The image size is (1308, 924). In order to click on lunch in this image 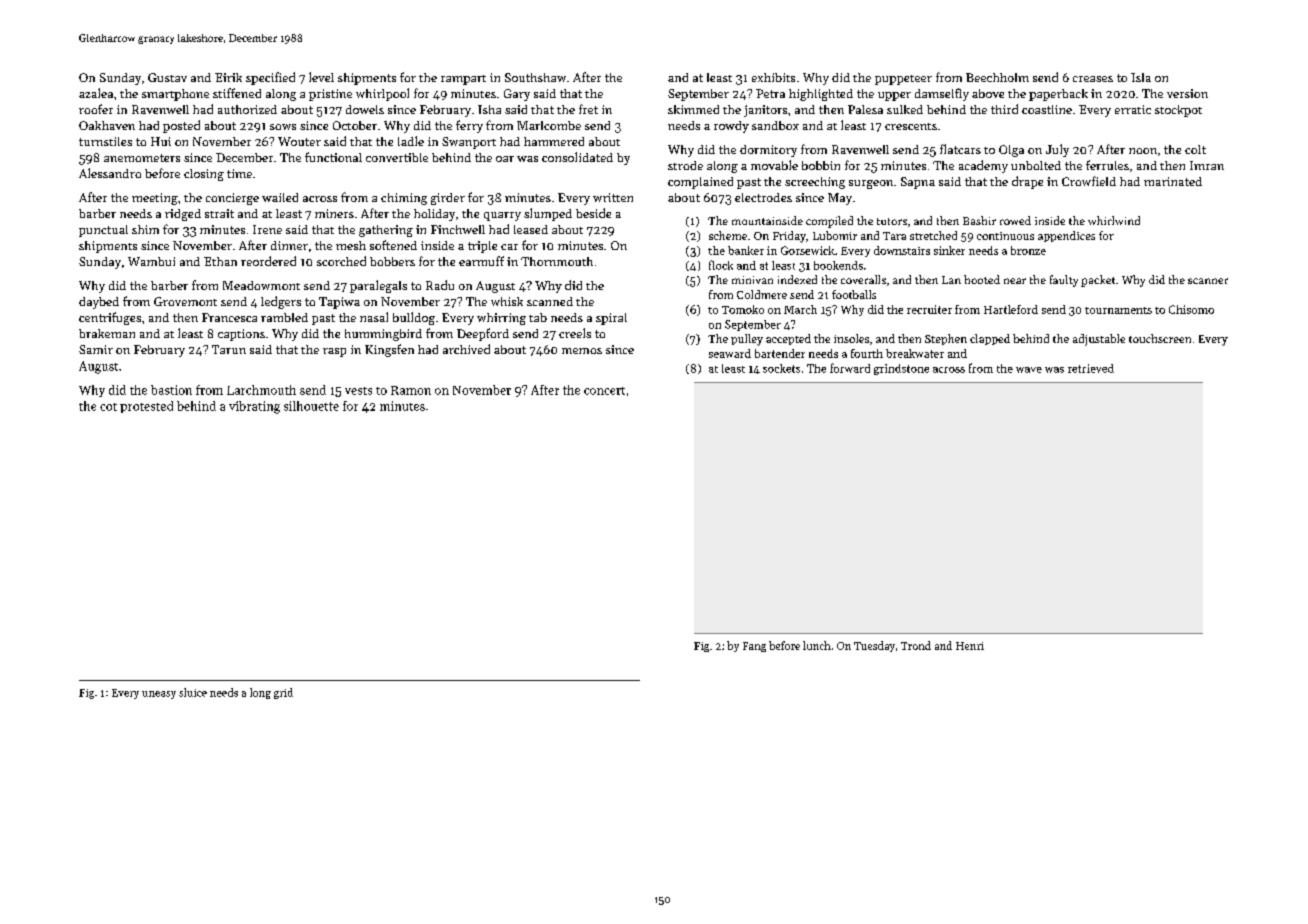, I will do `click(817, 645)`.
